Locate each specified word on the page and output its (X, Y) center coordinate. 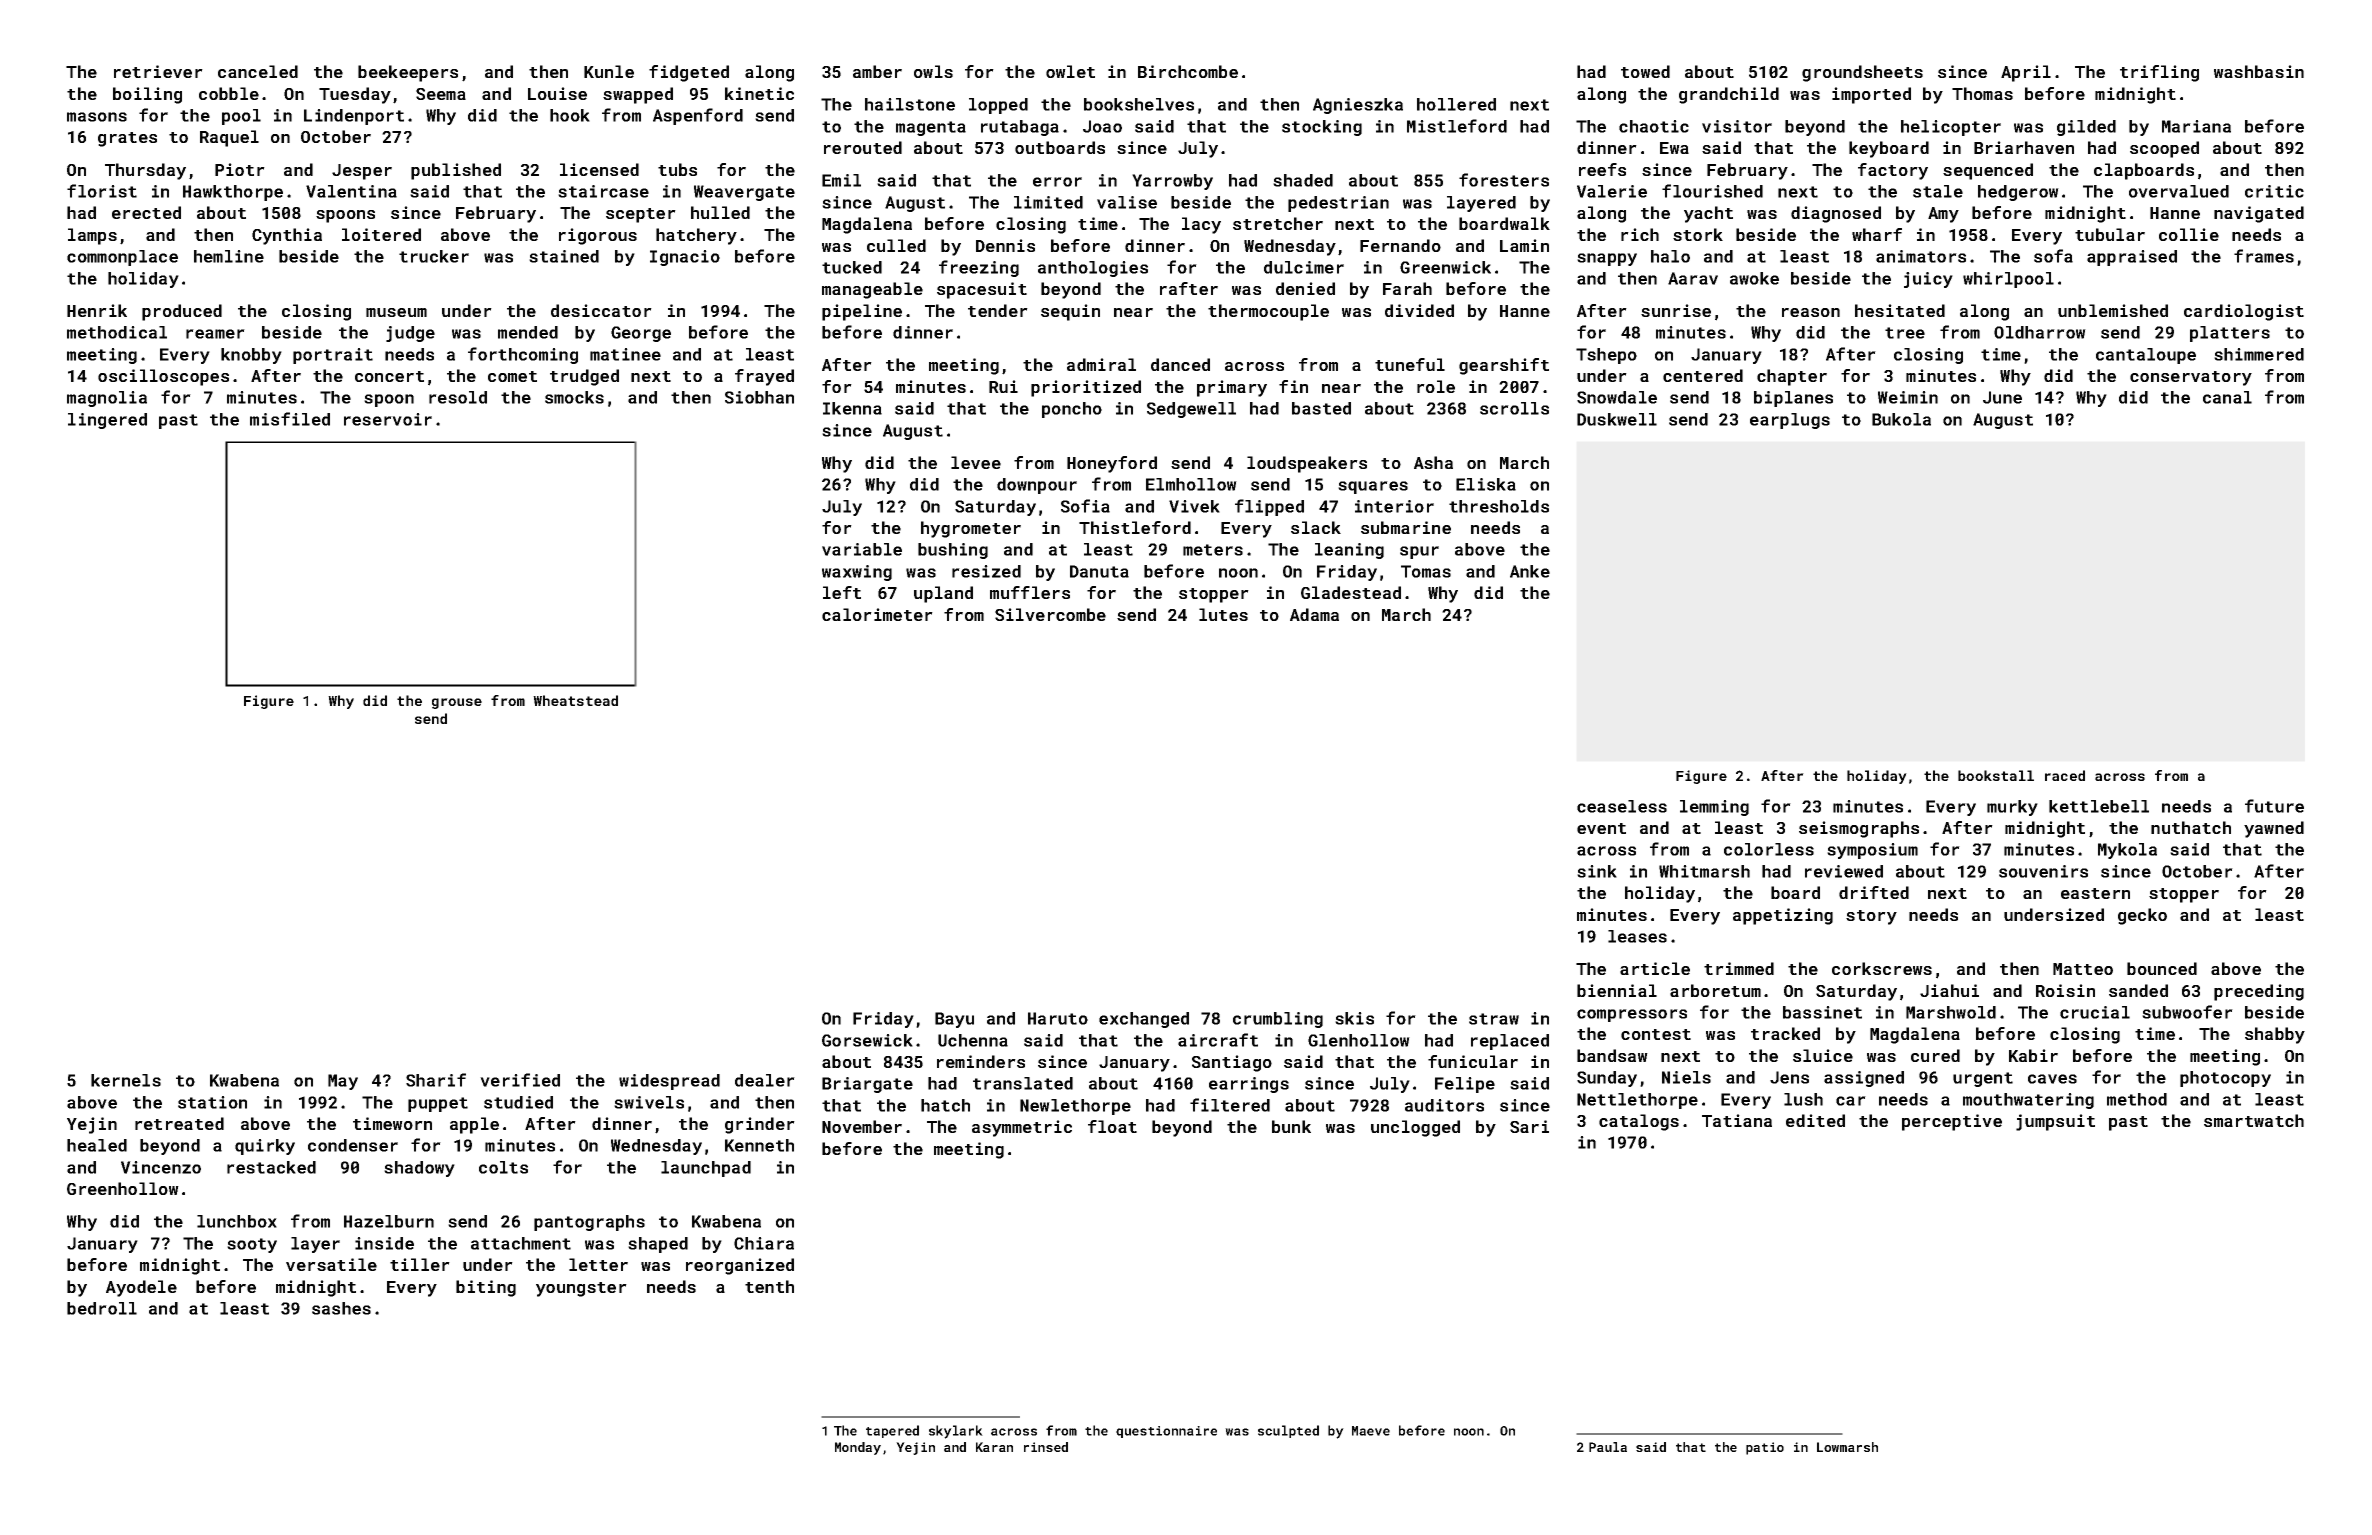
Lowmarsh (1847, 1447)
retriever (158, 71)
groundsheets (1862, 73)
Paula (1608, 1447)
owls (933, 71)
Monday (858, 1448)
